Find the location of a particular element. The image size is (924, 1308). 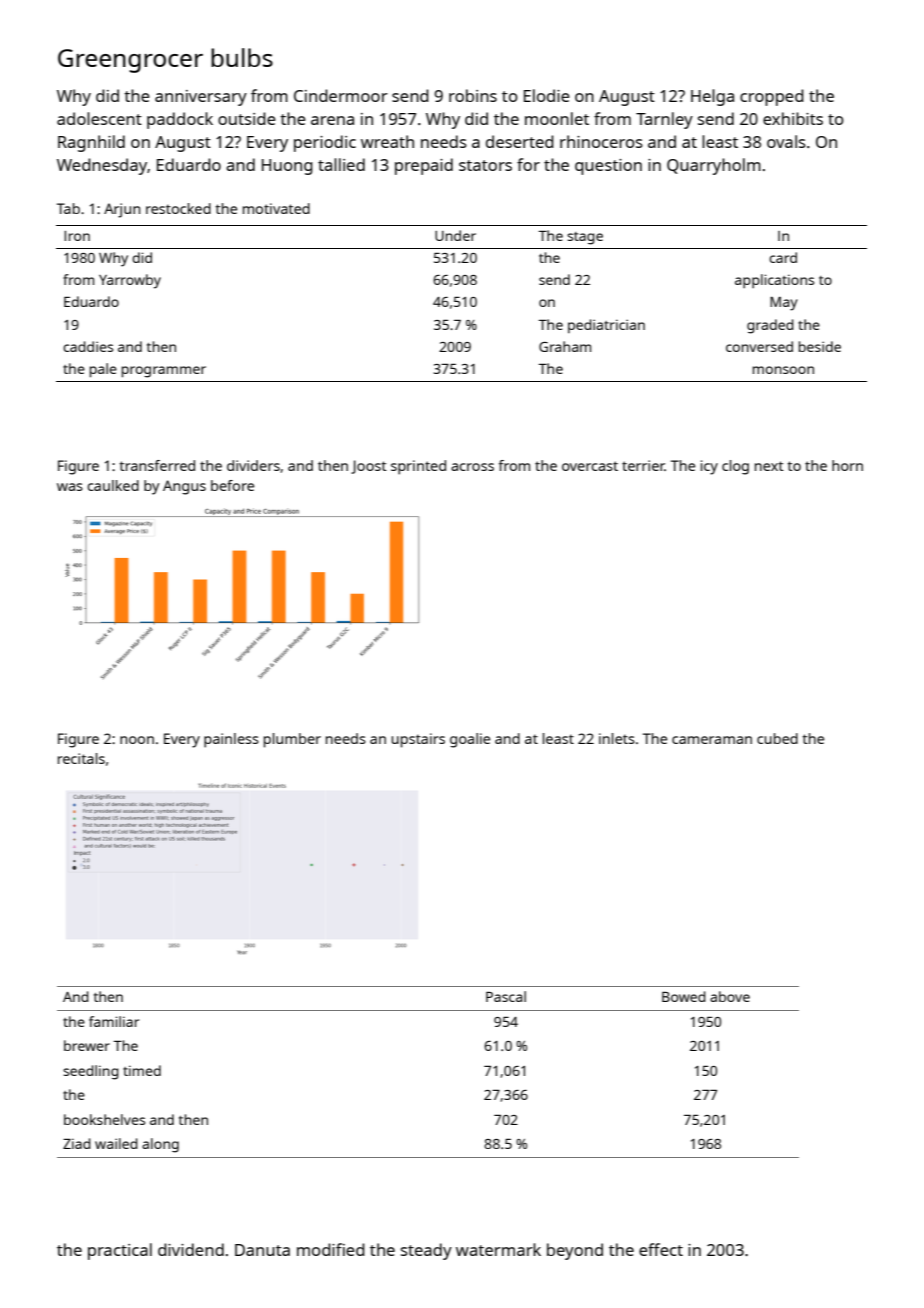

Bowed is located at coordinates (684, 996).
